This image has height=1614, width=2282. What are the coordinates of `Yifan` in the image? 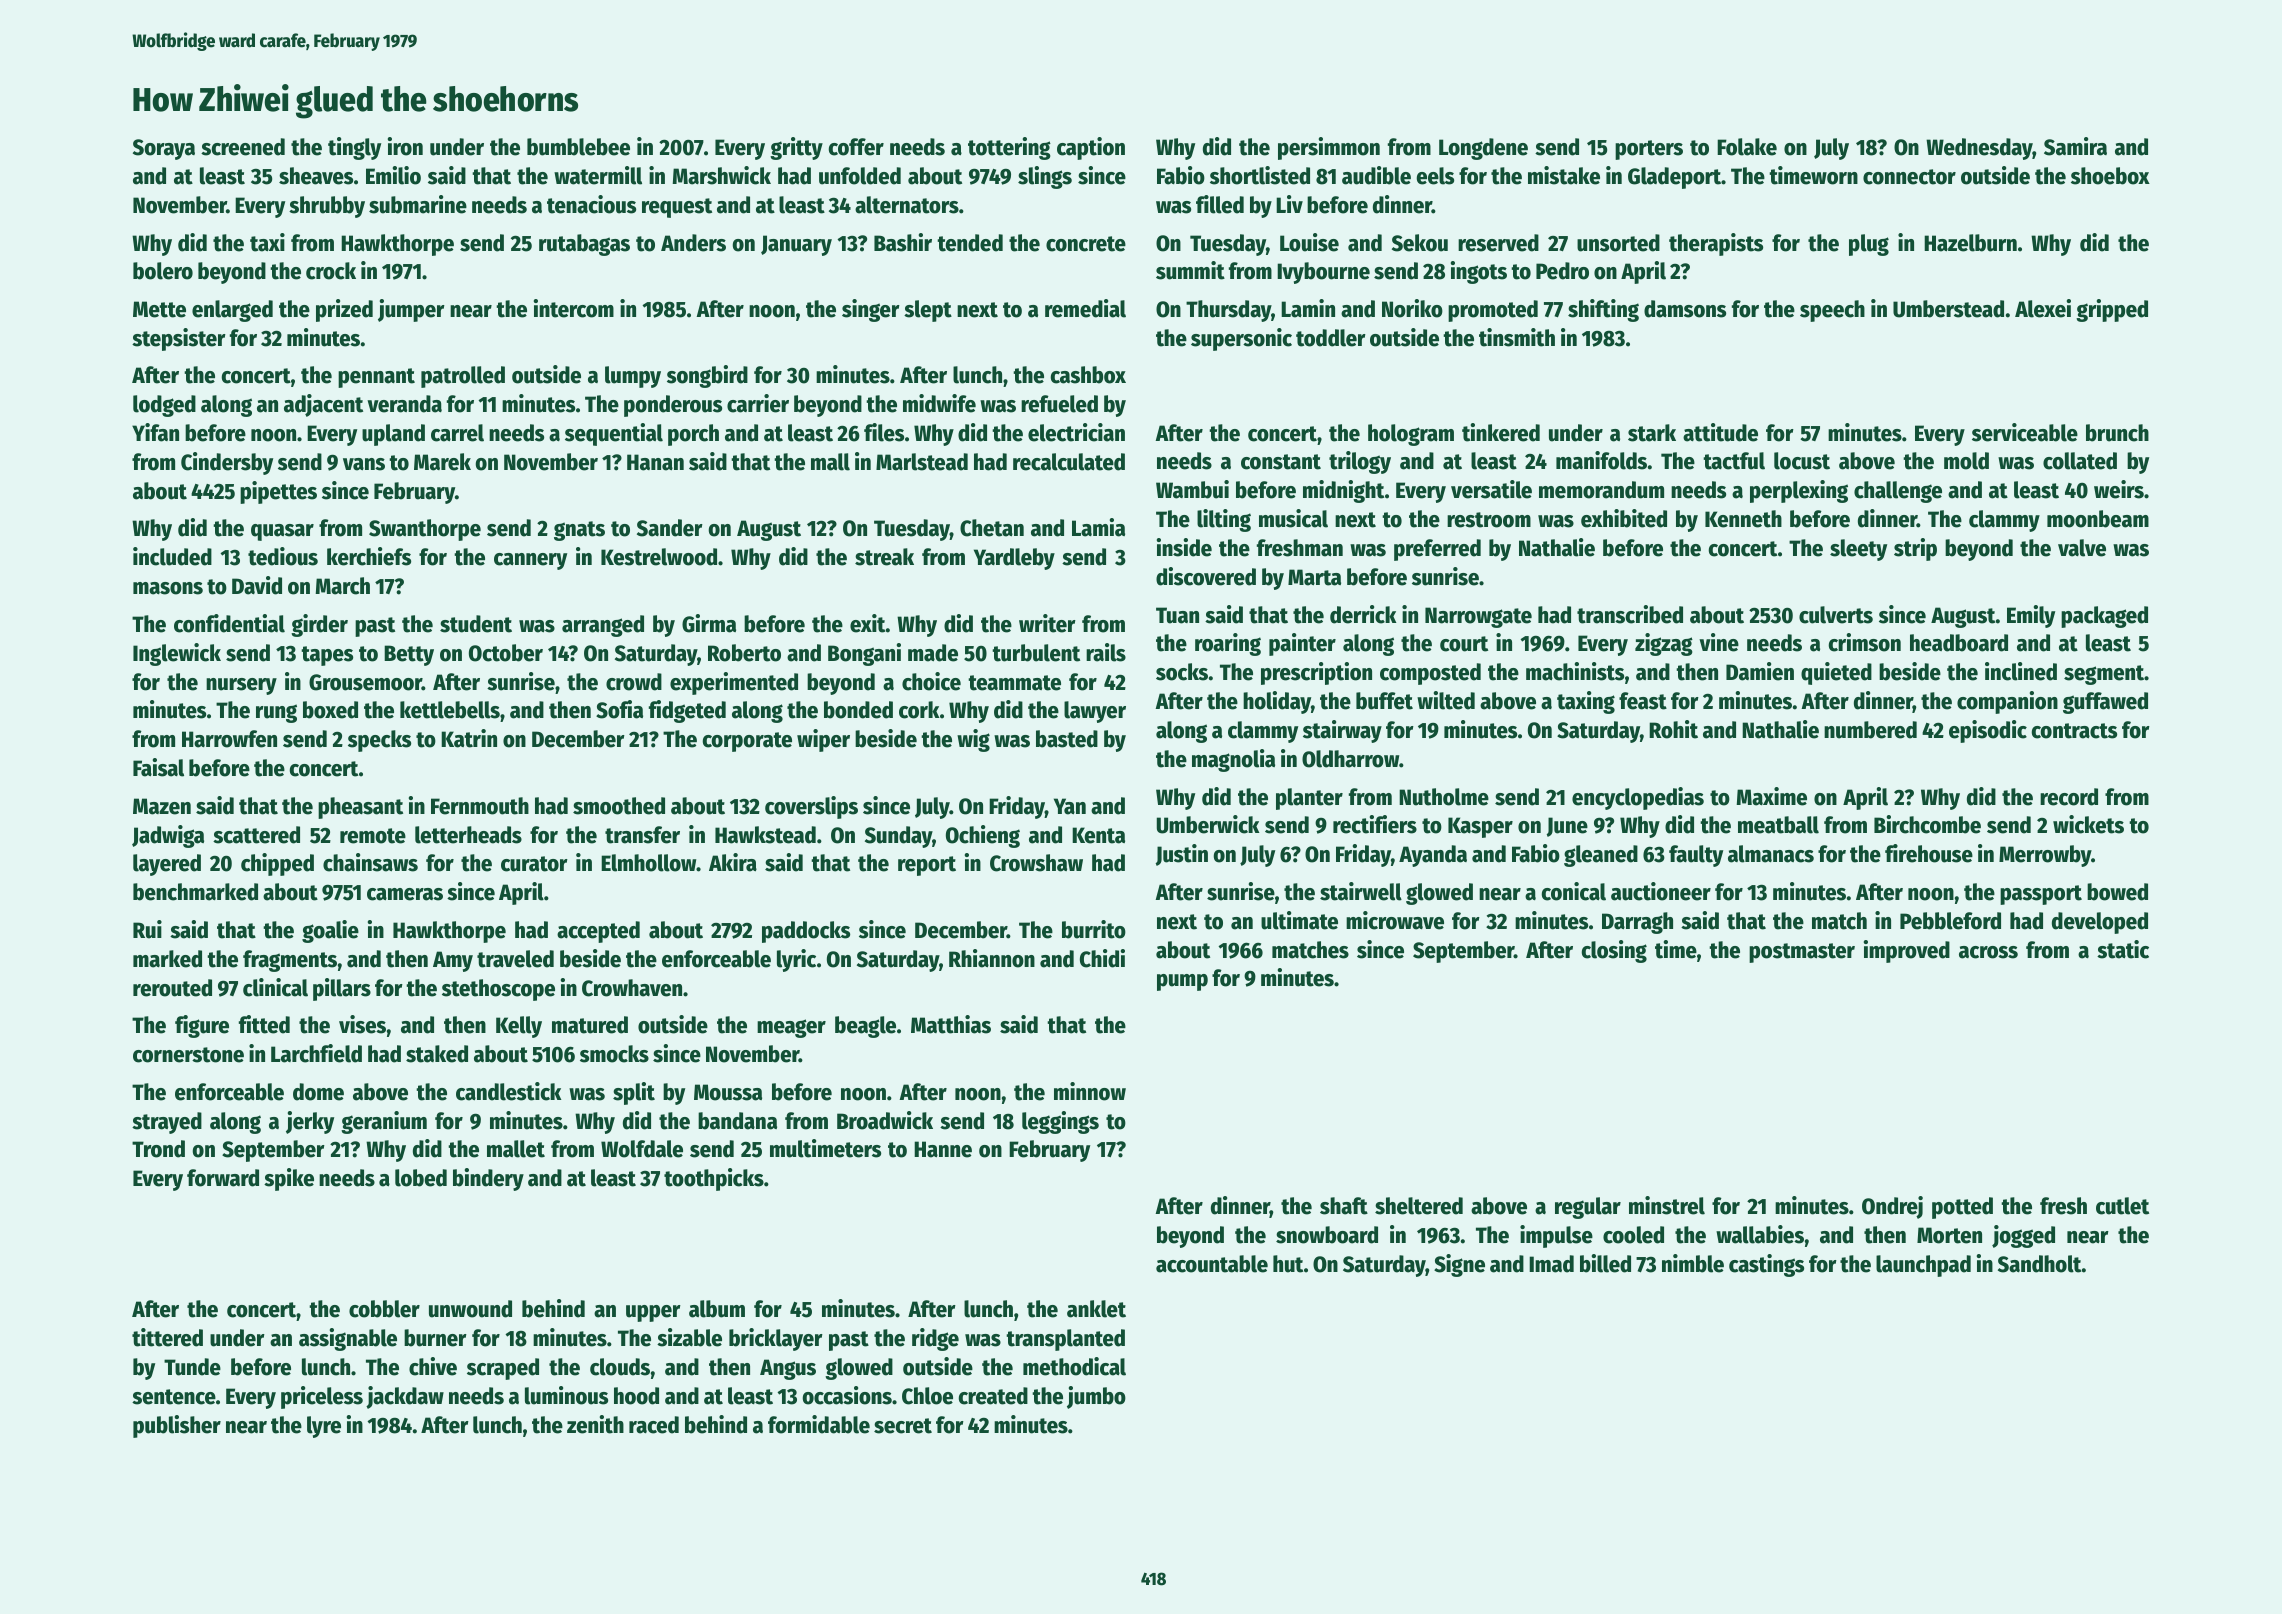 It's located at (155, 432).
